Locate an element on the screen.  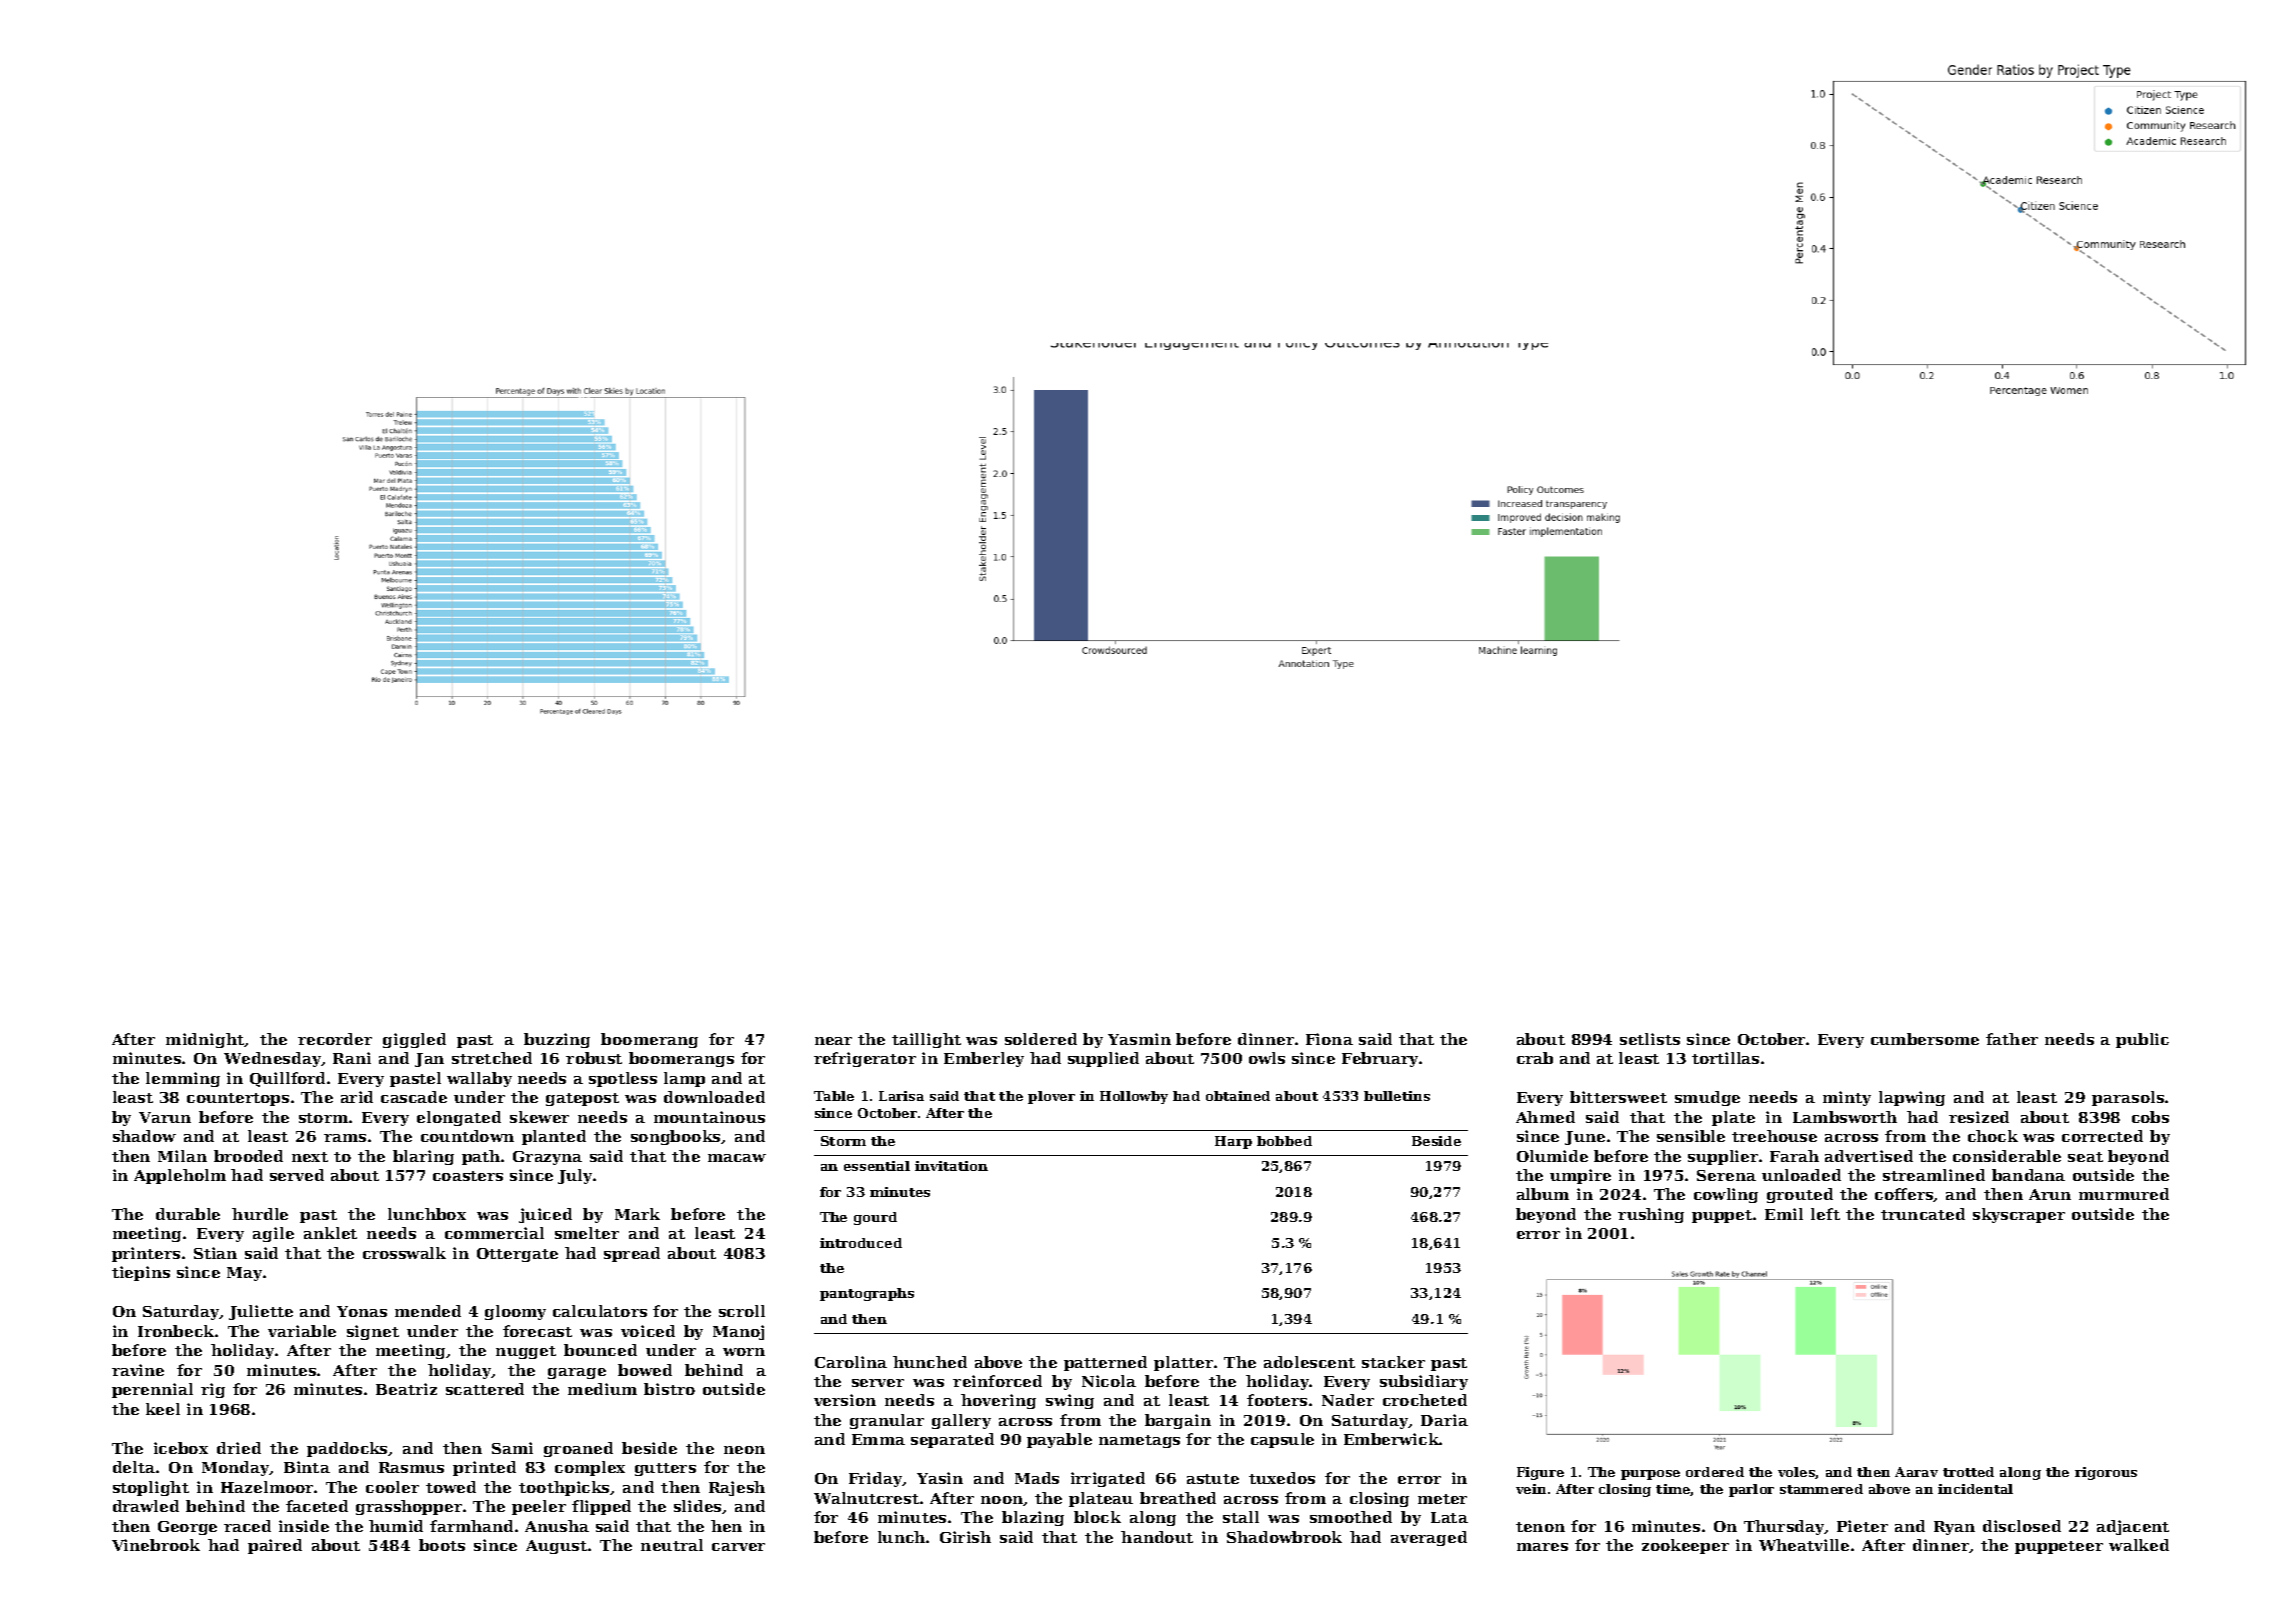
tiepins is located at coordinates (141, 1273).
